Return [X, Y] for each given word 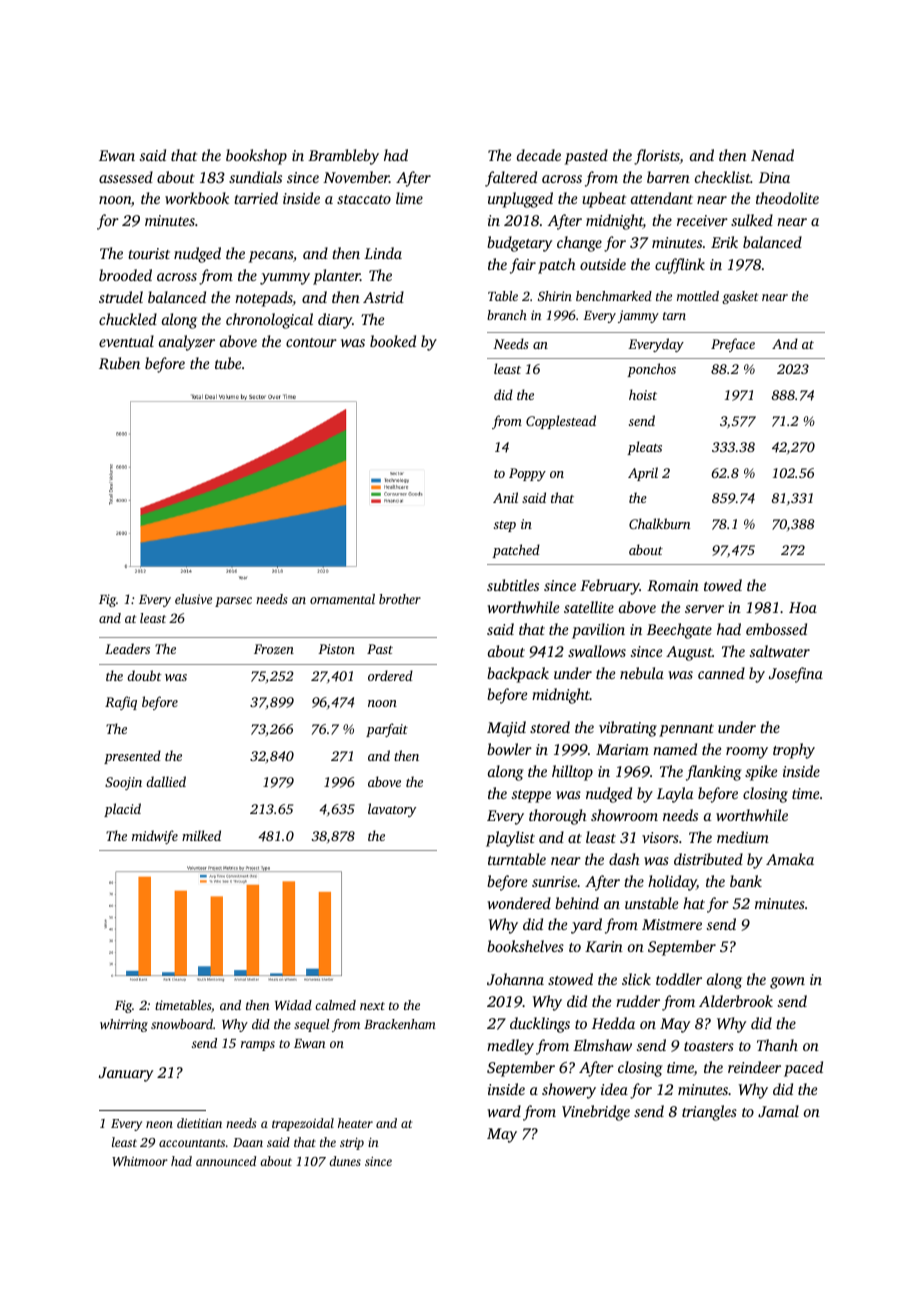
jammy [638, 316]
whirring [124, 1025]
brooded [125, 275]
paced [803, 1069]
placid [122, 810]
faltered [511, 179]
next [372, 1006]
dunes [345, 1161]
